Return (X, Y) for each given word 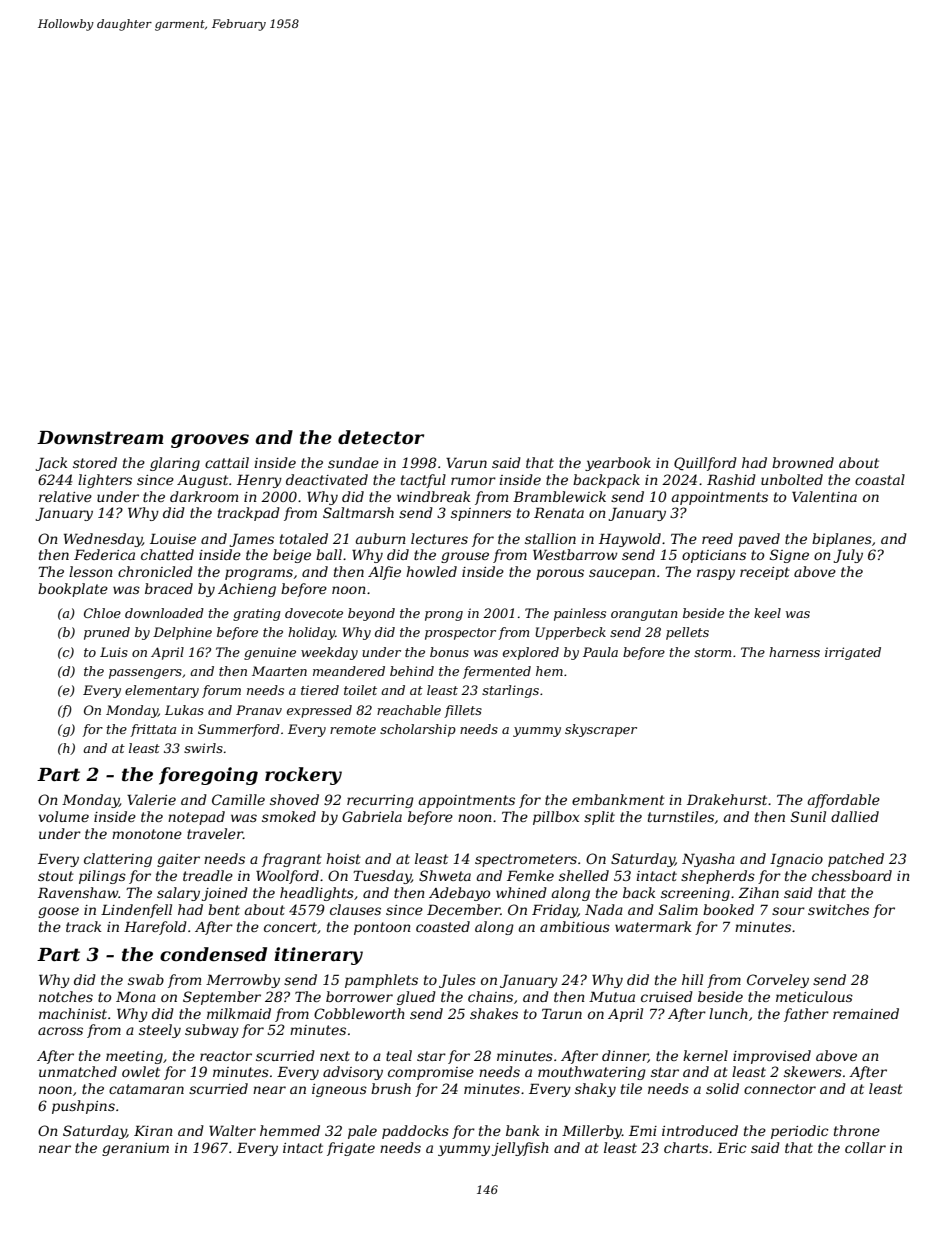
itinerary (318, 956)
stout (56, 876)
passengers (145, 674)
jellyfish (520, 1149)
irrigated (853, 653)
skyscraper (601, 730)
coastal (880, 479)
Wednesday (103, 540)
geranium (135, 1149)
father (806, 1015)
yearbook (618, 464)
